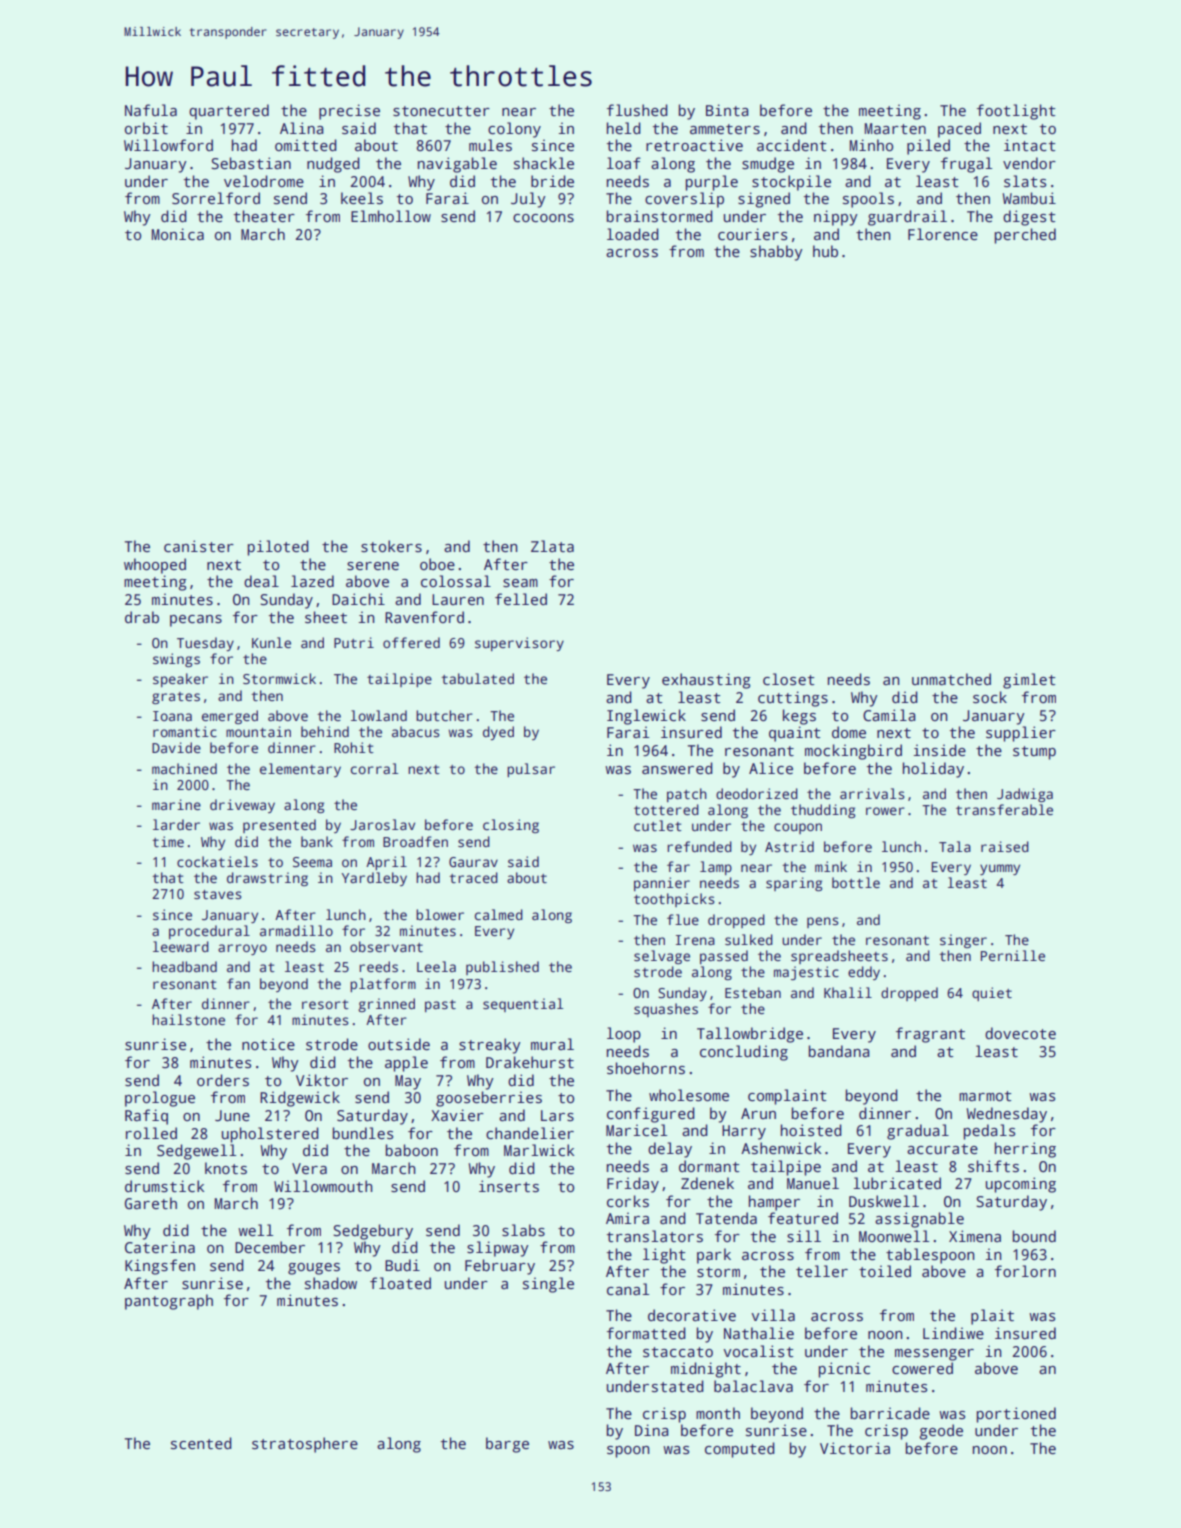 The width and height of the screenshot is (1181, 1528). I want to click on stratosphere, so click(305, 1445).
